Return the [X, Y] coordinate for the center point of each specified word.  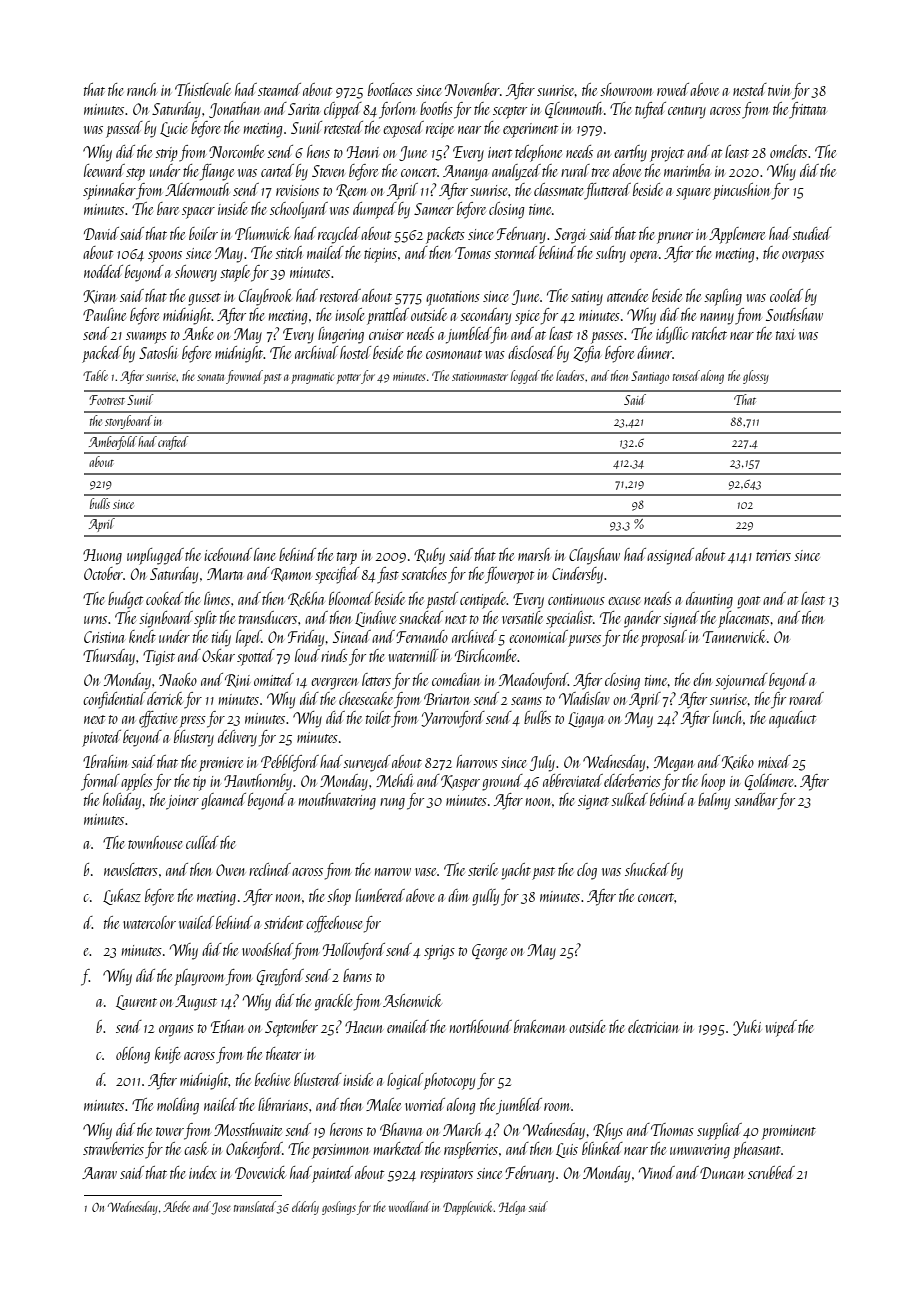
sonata [210, 377]
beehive [272, 1079]
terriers [773, 555]
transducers [268, 617]
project [667, 154]
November [472, 89]
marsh [534, 554]
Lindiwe [375, 619]
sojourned [741, 681]
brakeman [540, 1026]
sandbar [756, 799]
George [489, 952]
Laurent [136, 1002]
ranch [142, 89]
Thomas [672, 1129]
